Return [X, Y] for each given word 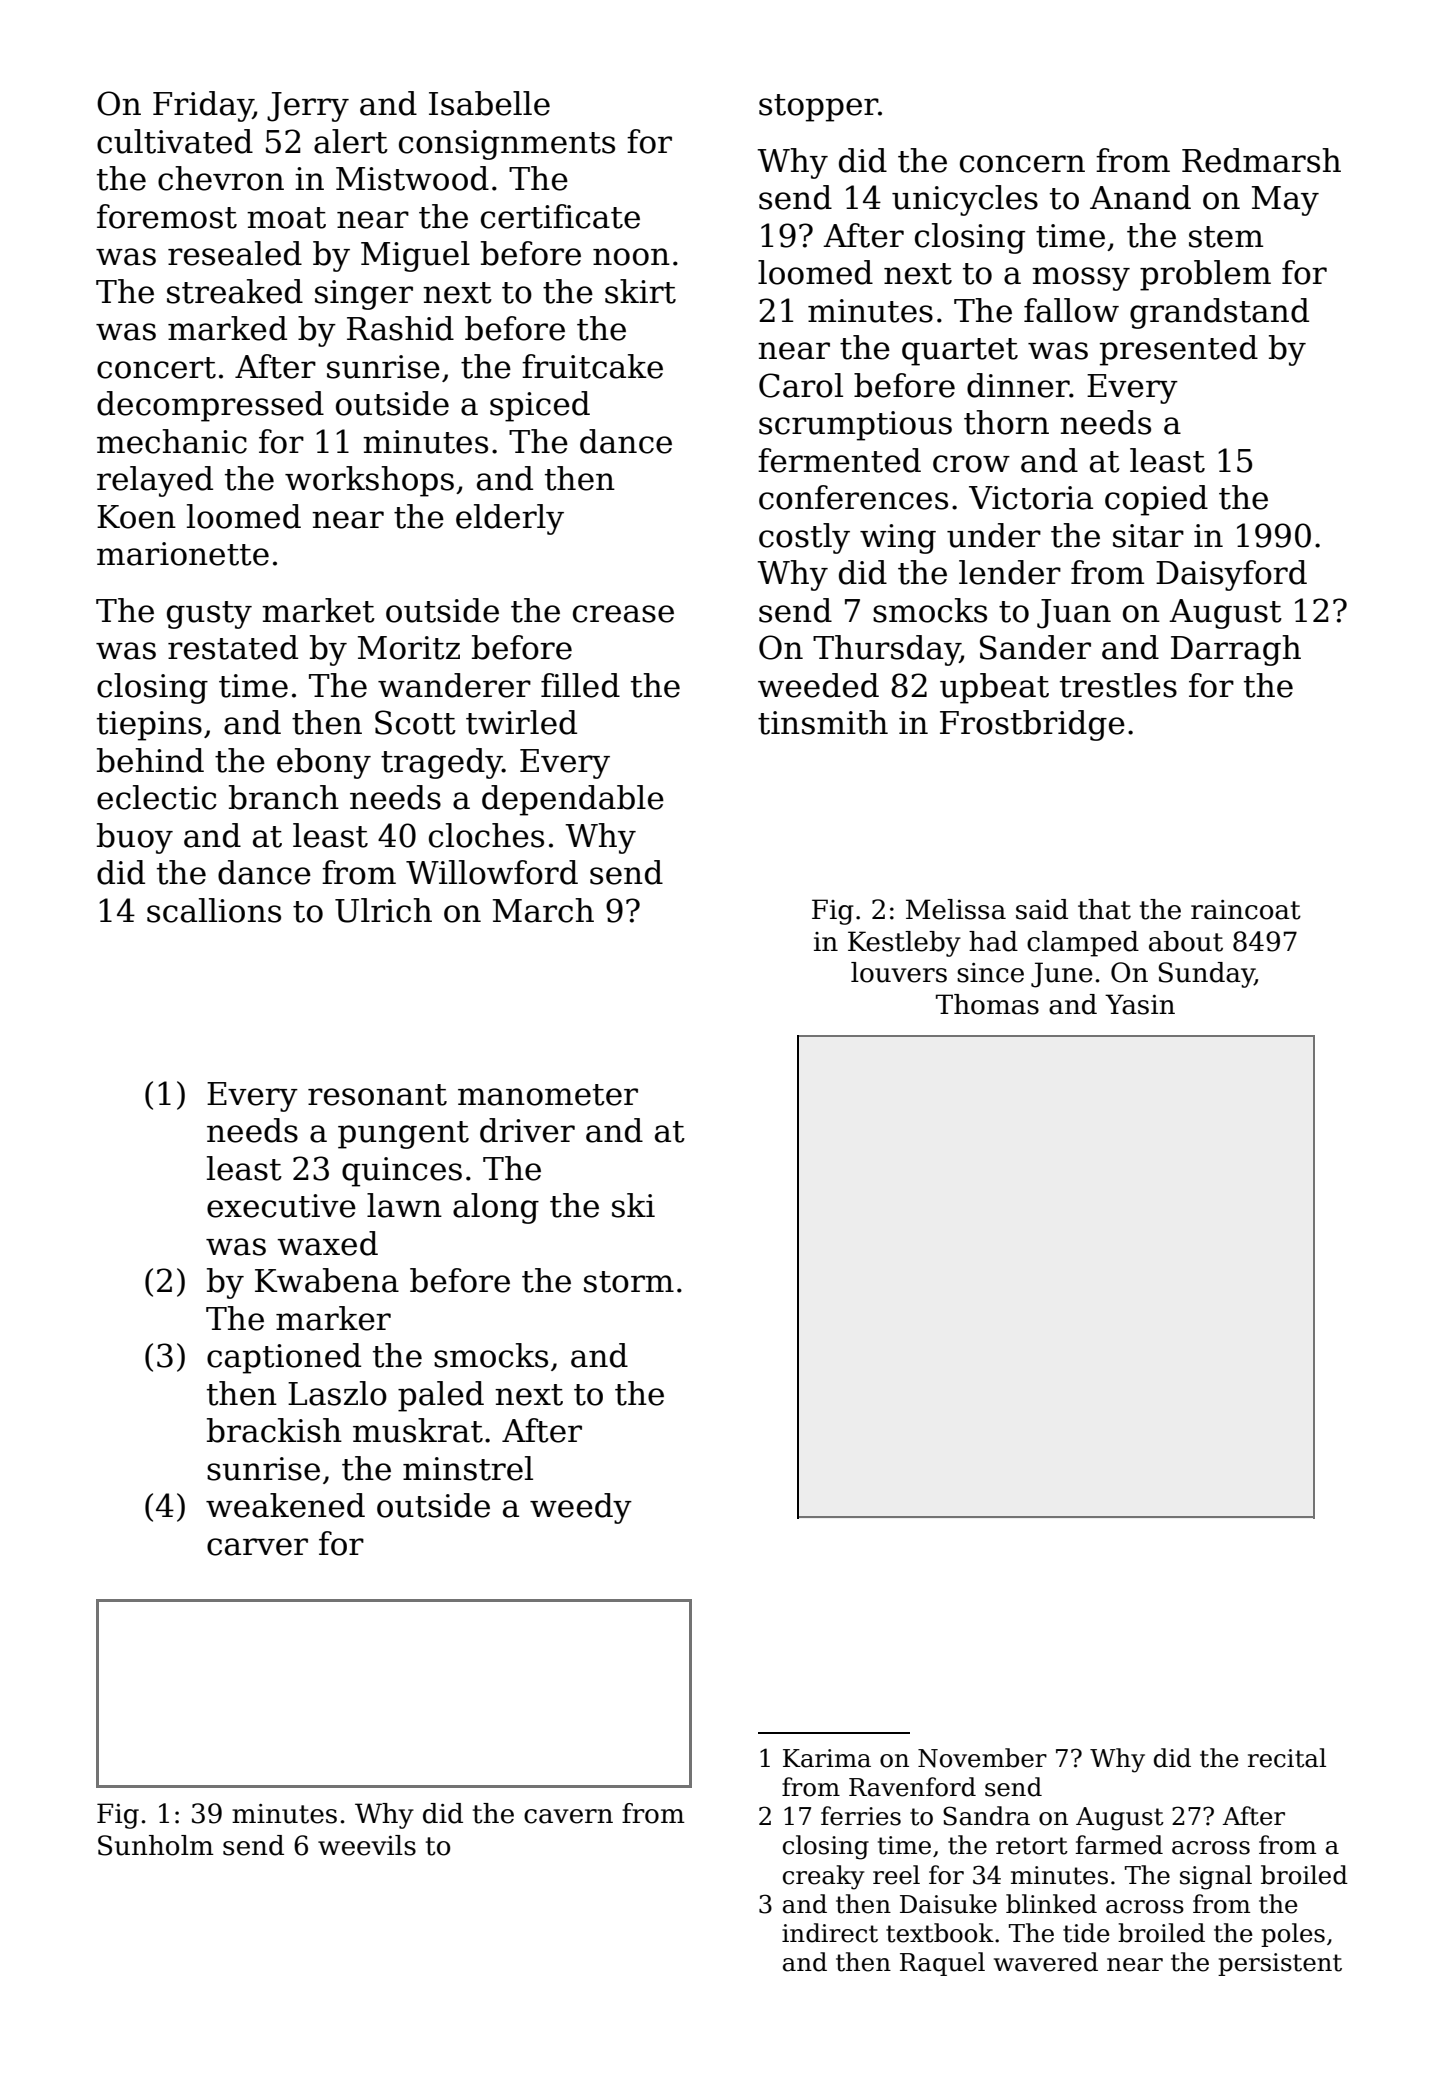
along [496, 1208]
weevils [367, 1845]
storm [629, 1282]
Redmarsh [1261, 160]
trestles [1118, 685]
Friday [203, 106]
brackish [274, 1430]
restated [233, 647]
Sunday [1207, 975]
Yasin [1140, 1004]
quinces [402, 1172]
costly [804, 538]
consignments [507, 145]
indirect [830, 1933]
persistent [1280, 1964]
